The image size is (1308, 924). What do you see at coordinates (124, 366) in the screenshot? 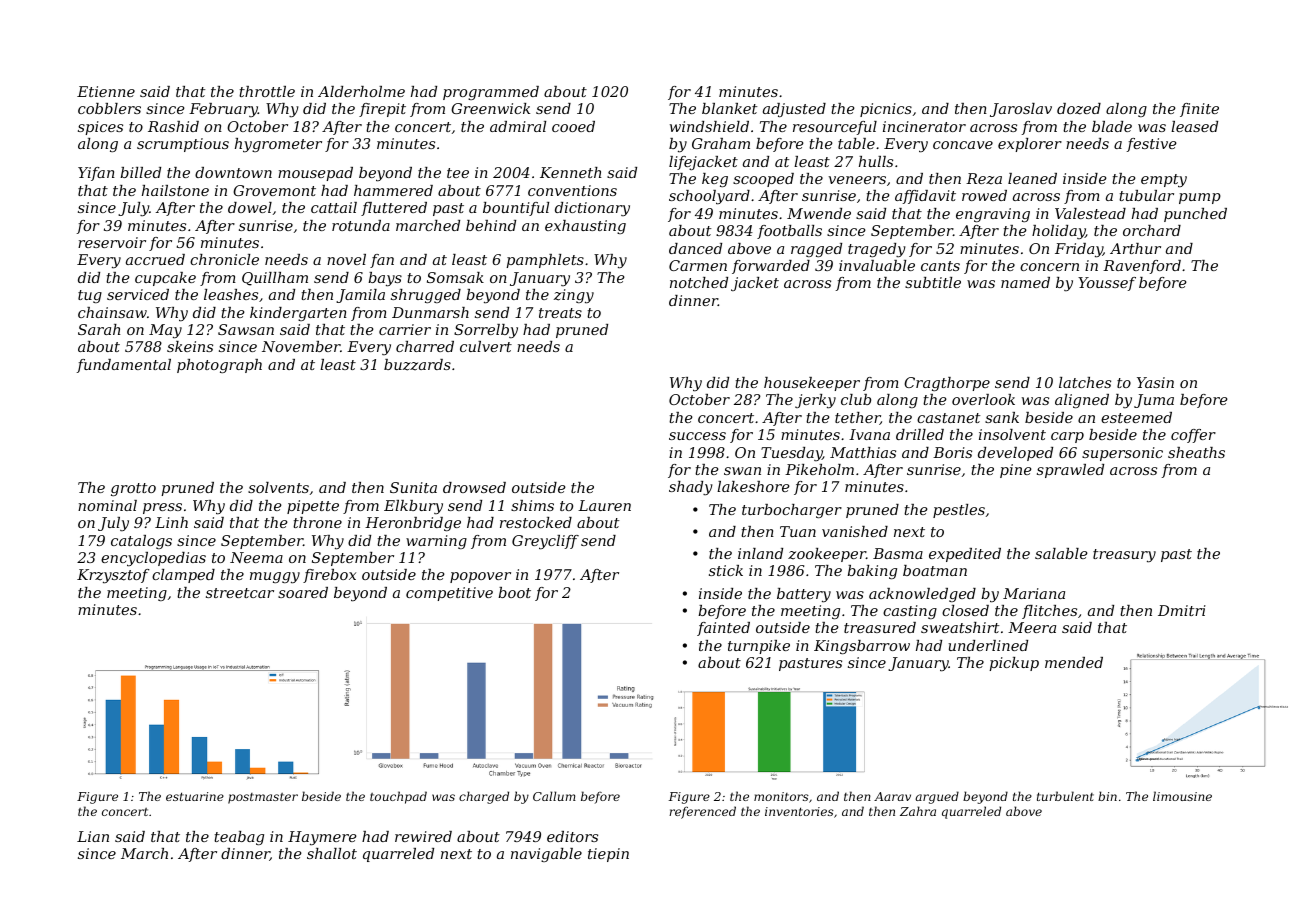
I see `fundamental` at bounding box center [124, 366].
